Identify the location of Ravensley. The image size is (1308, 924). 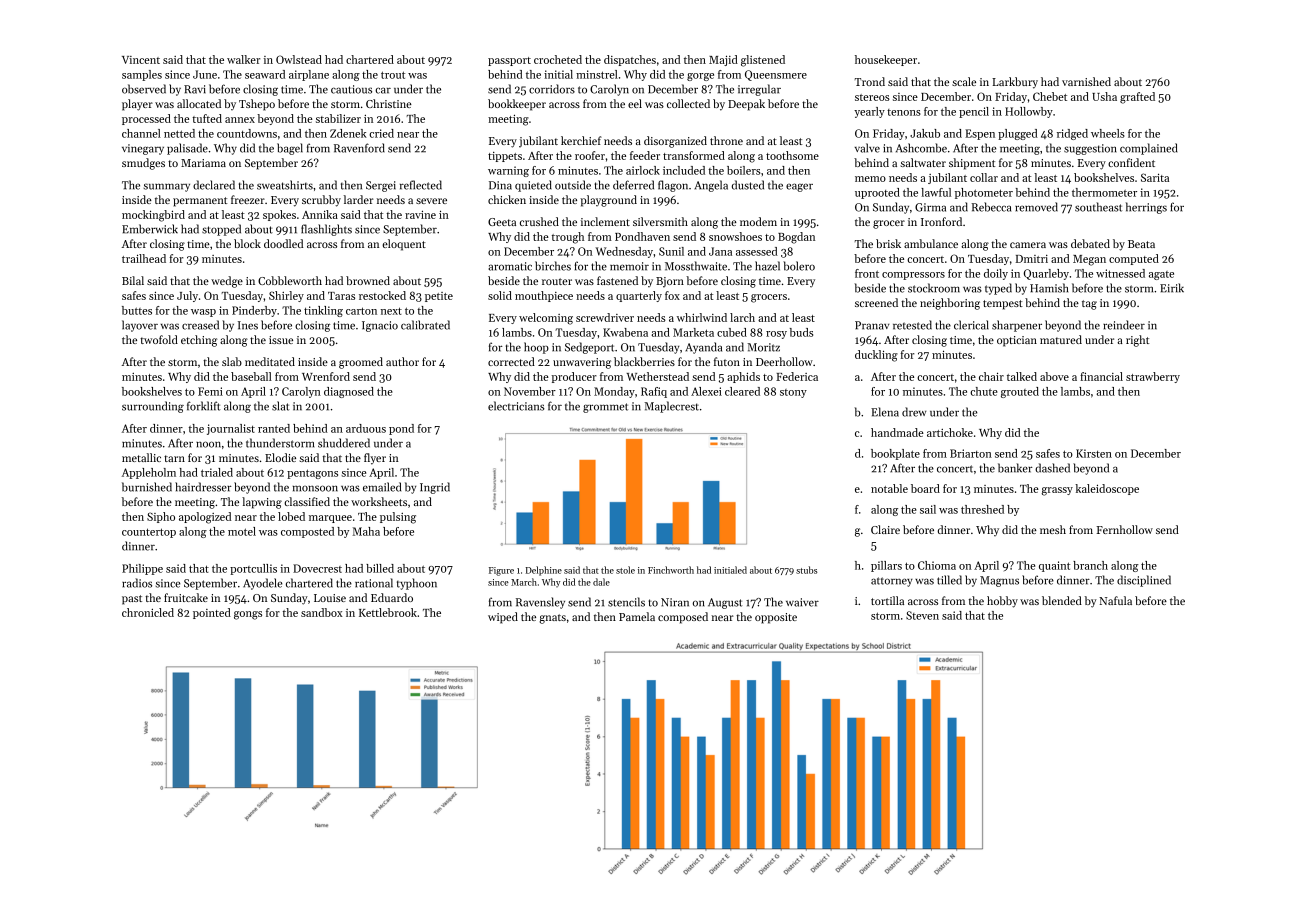
(540, 603).
